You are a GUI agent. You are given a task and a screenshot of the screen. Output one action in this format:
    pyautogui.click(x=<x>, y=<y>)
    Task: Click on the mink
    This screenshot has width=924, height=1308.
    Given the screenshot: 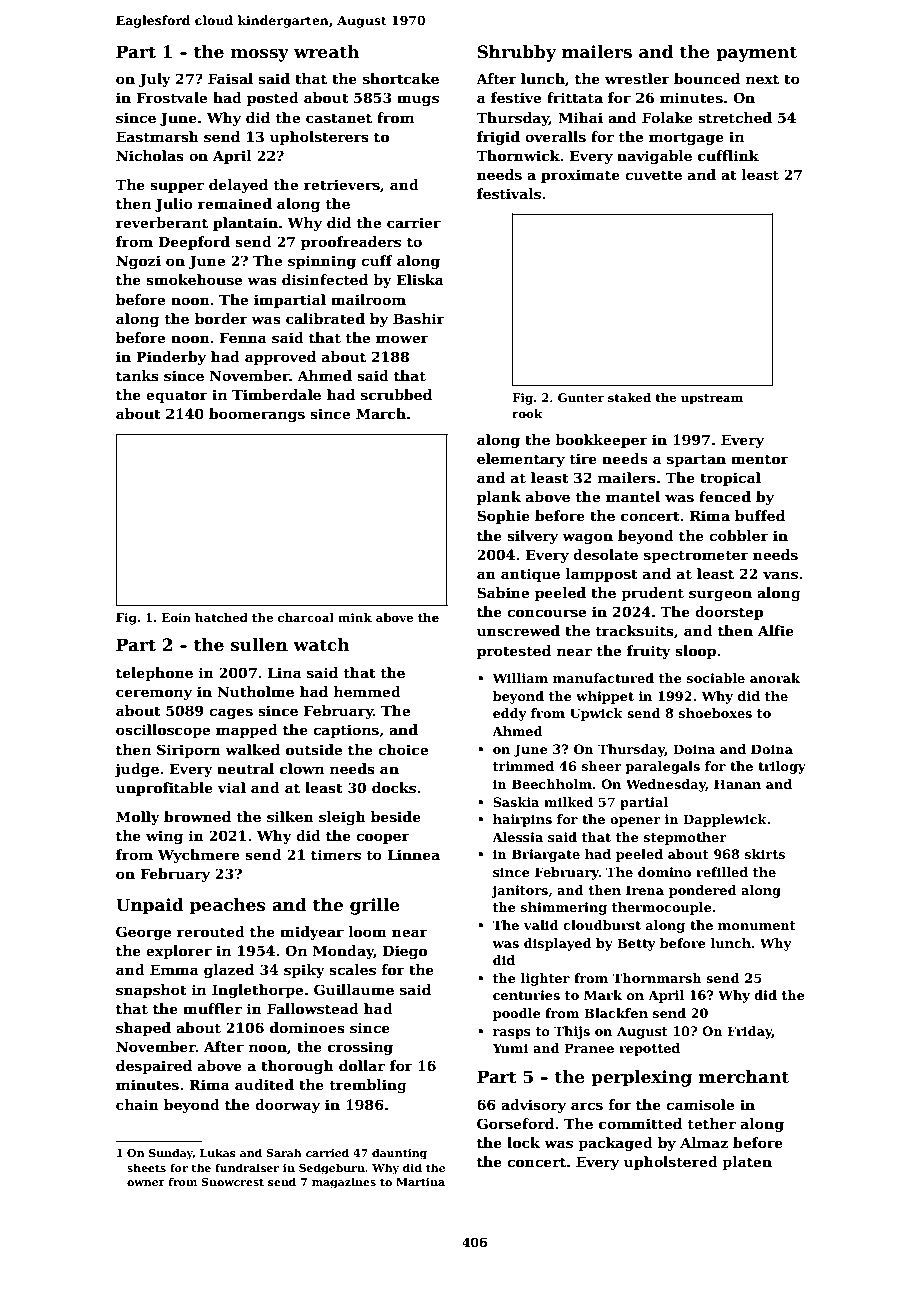 What is the action you would take?
    pyautogui.click(x=355, y=617)
